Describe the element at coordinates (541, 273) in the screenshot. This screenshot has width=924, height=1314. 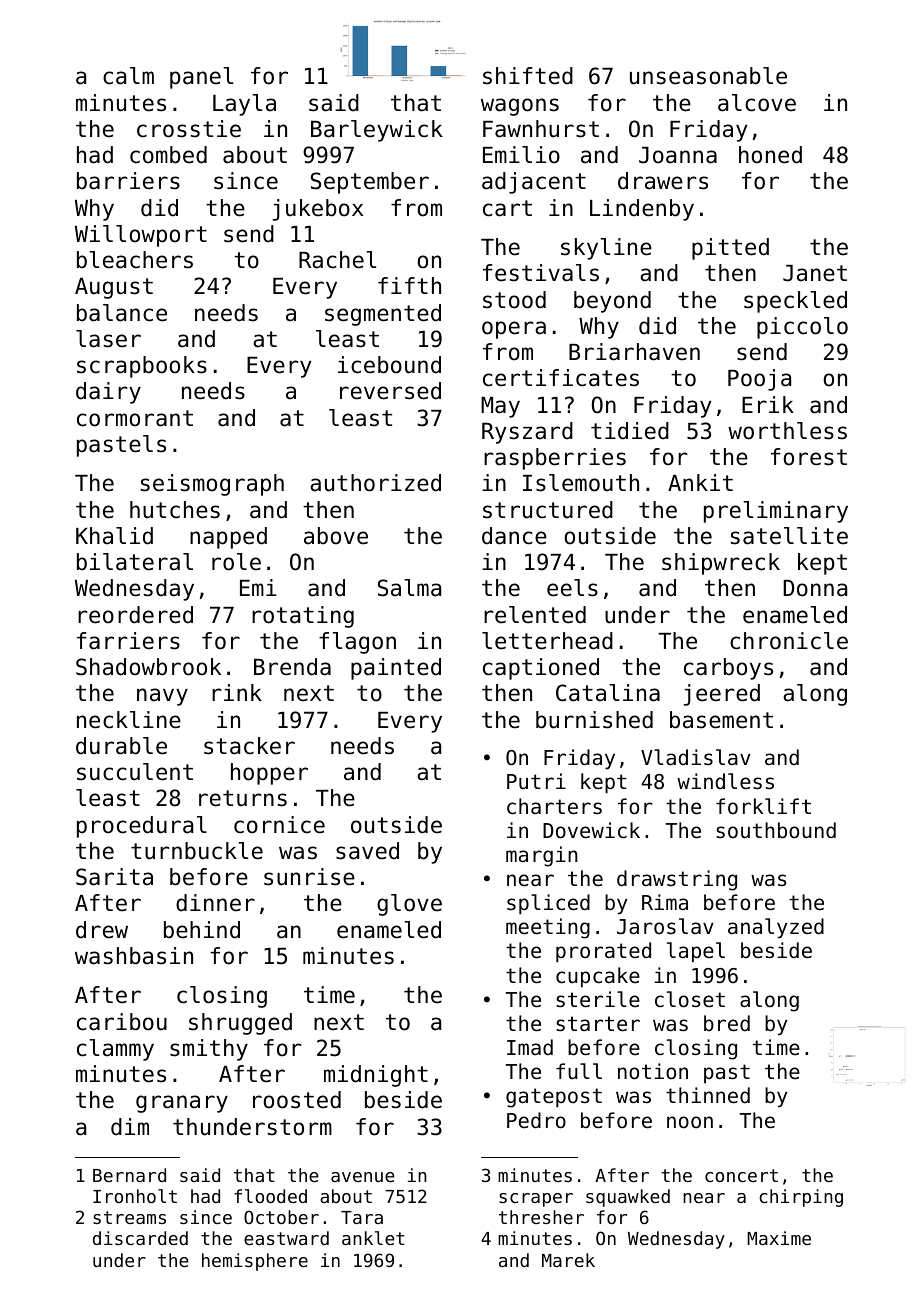
I see `festivals` at that location.
